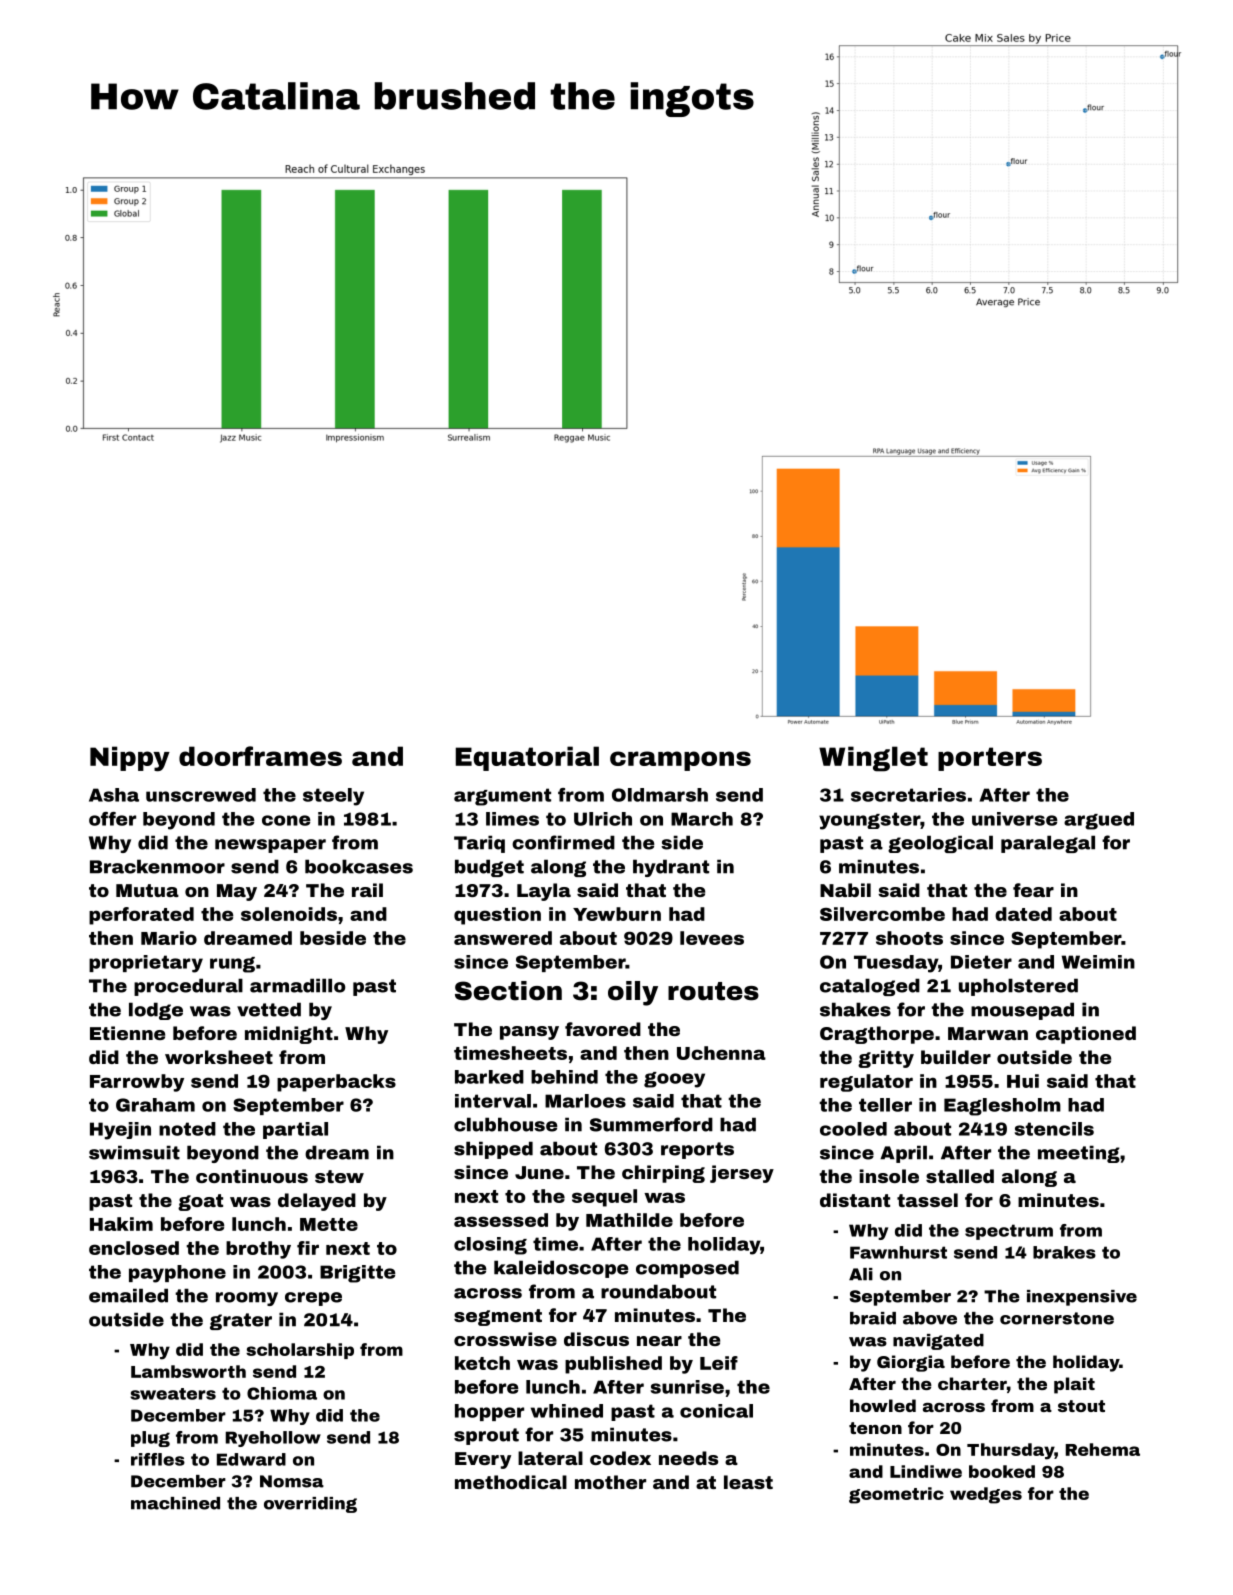 The image size is (1233, 1595). Describe the element at coordinates (511, 1482) in the screenshot. I see `methodical` at that location.
